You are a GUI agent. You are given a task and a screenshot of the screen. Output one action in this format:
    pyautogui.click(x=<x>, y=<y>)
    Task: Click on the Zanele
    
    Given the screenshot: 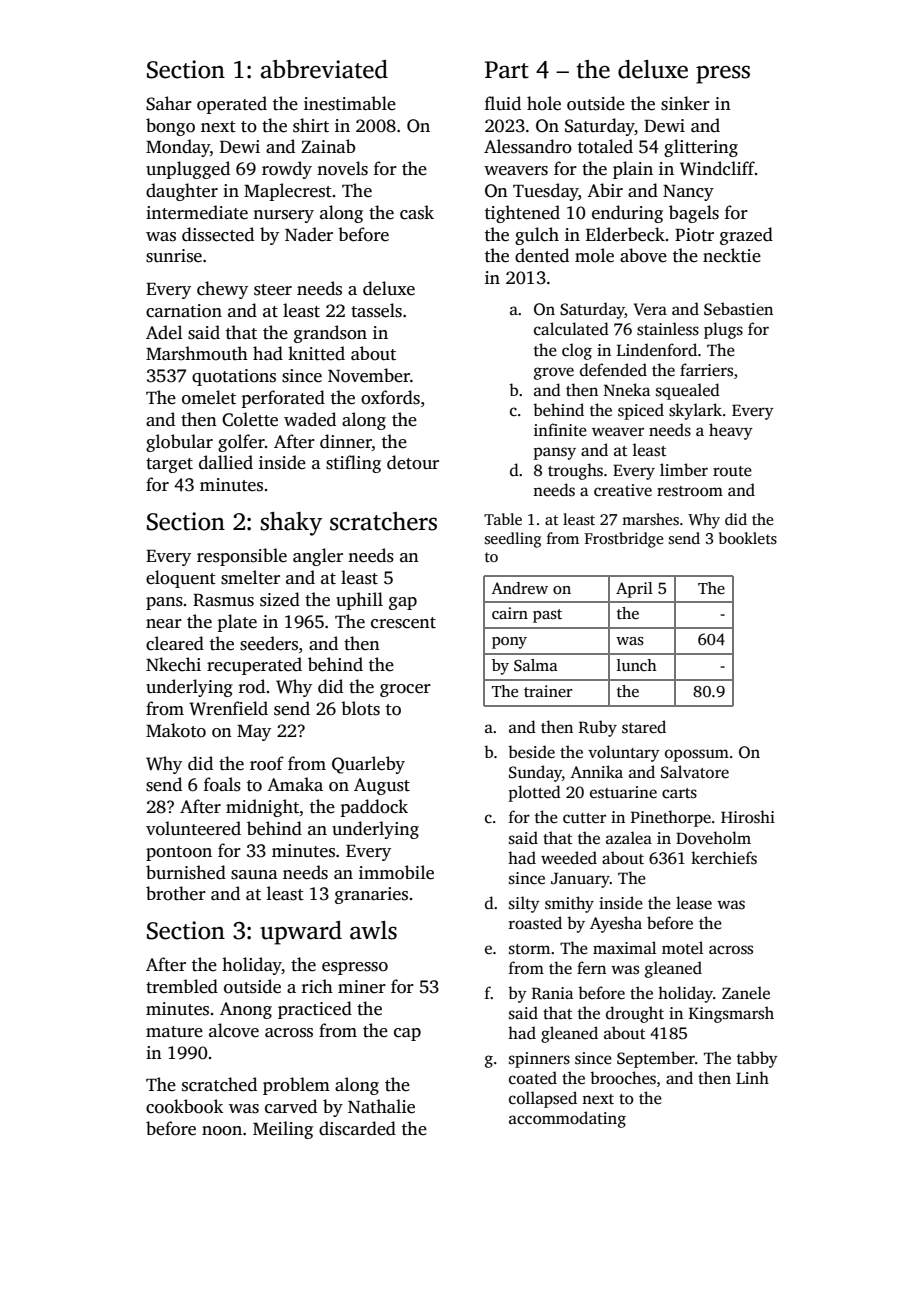 What is the action you would take?
    pyautogui.click(x=746, y=993)
